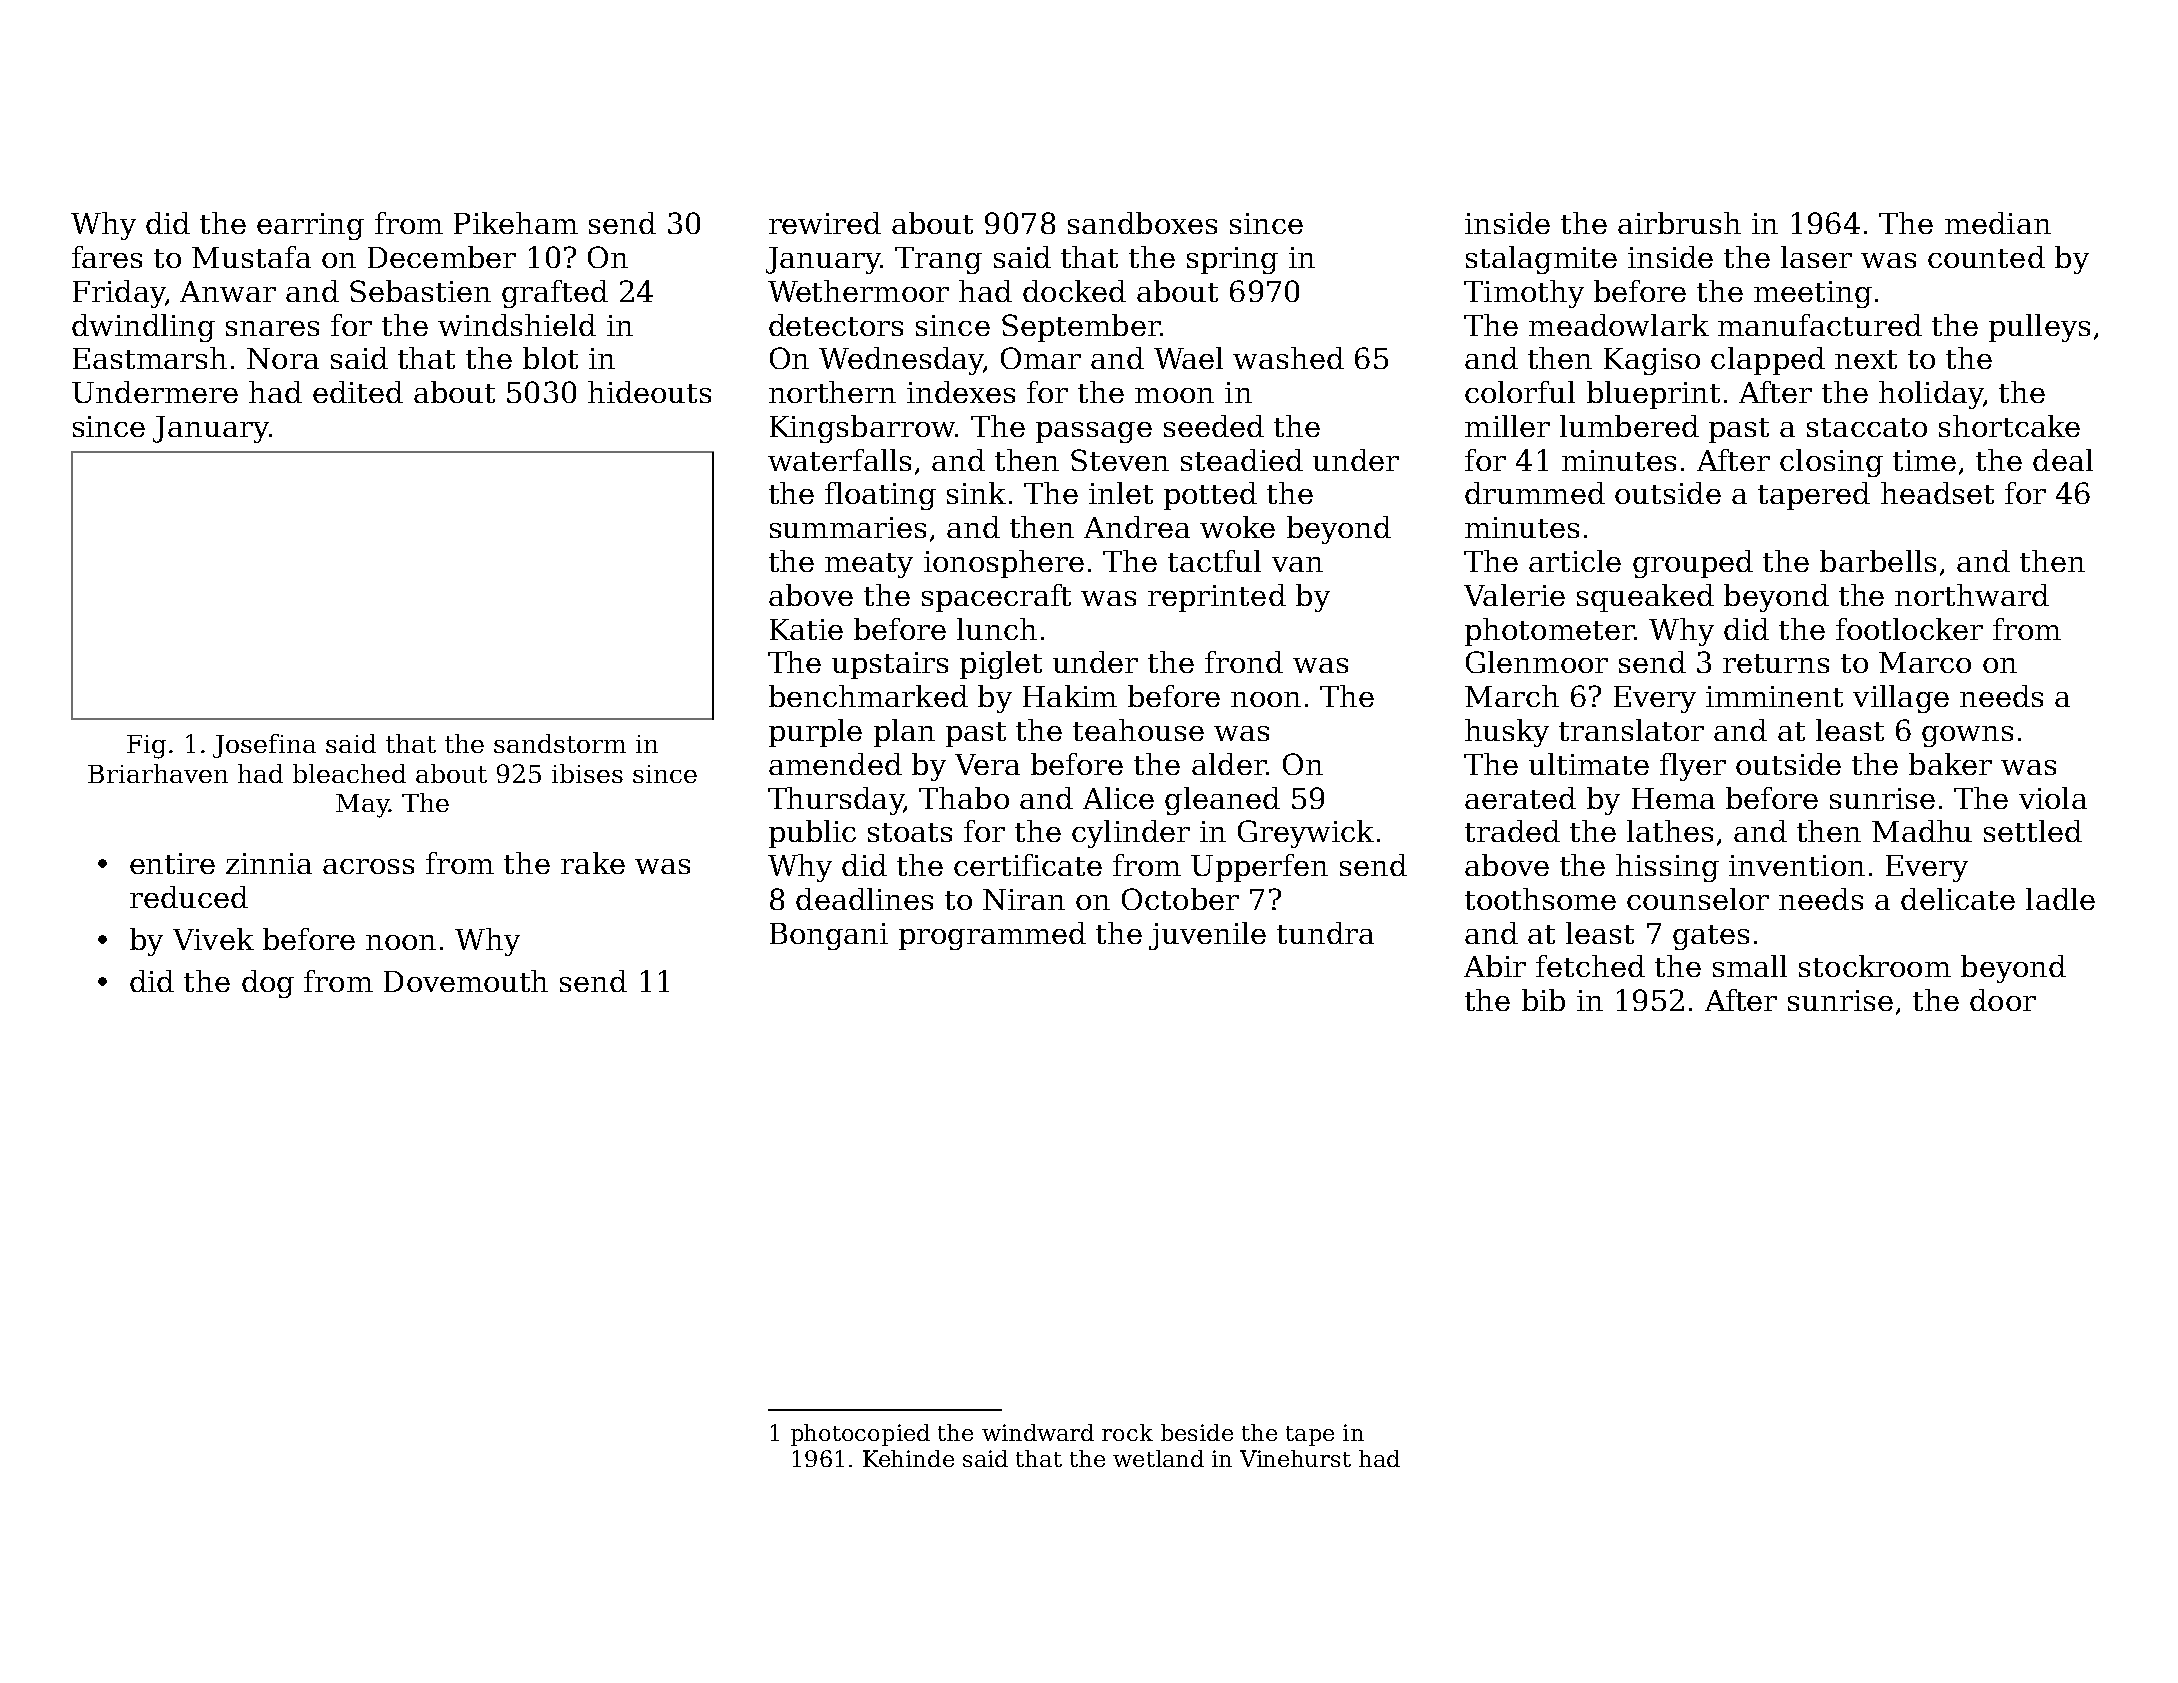 This screenshot has width=2178, height=1683. I want to click on van, so click(1297, 564).
